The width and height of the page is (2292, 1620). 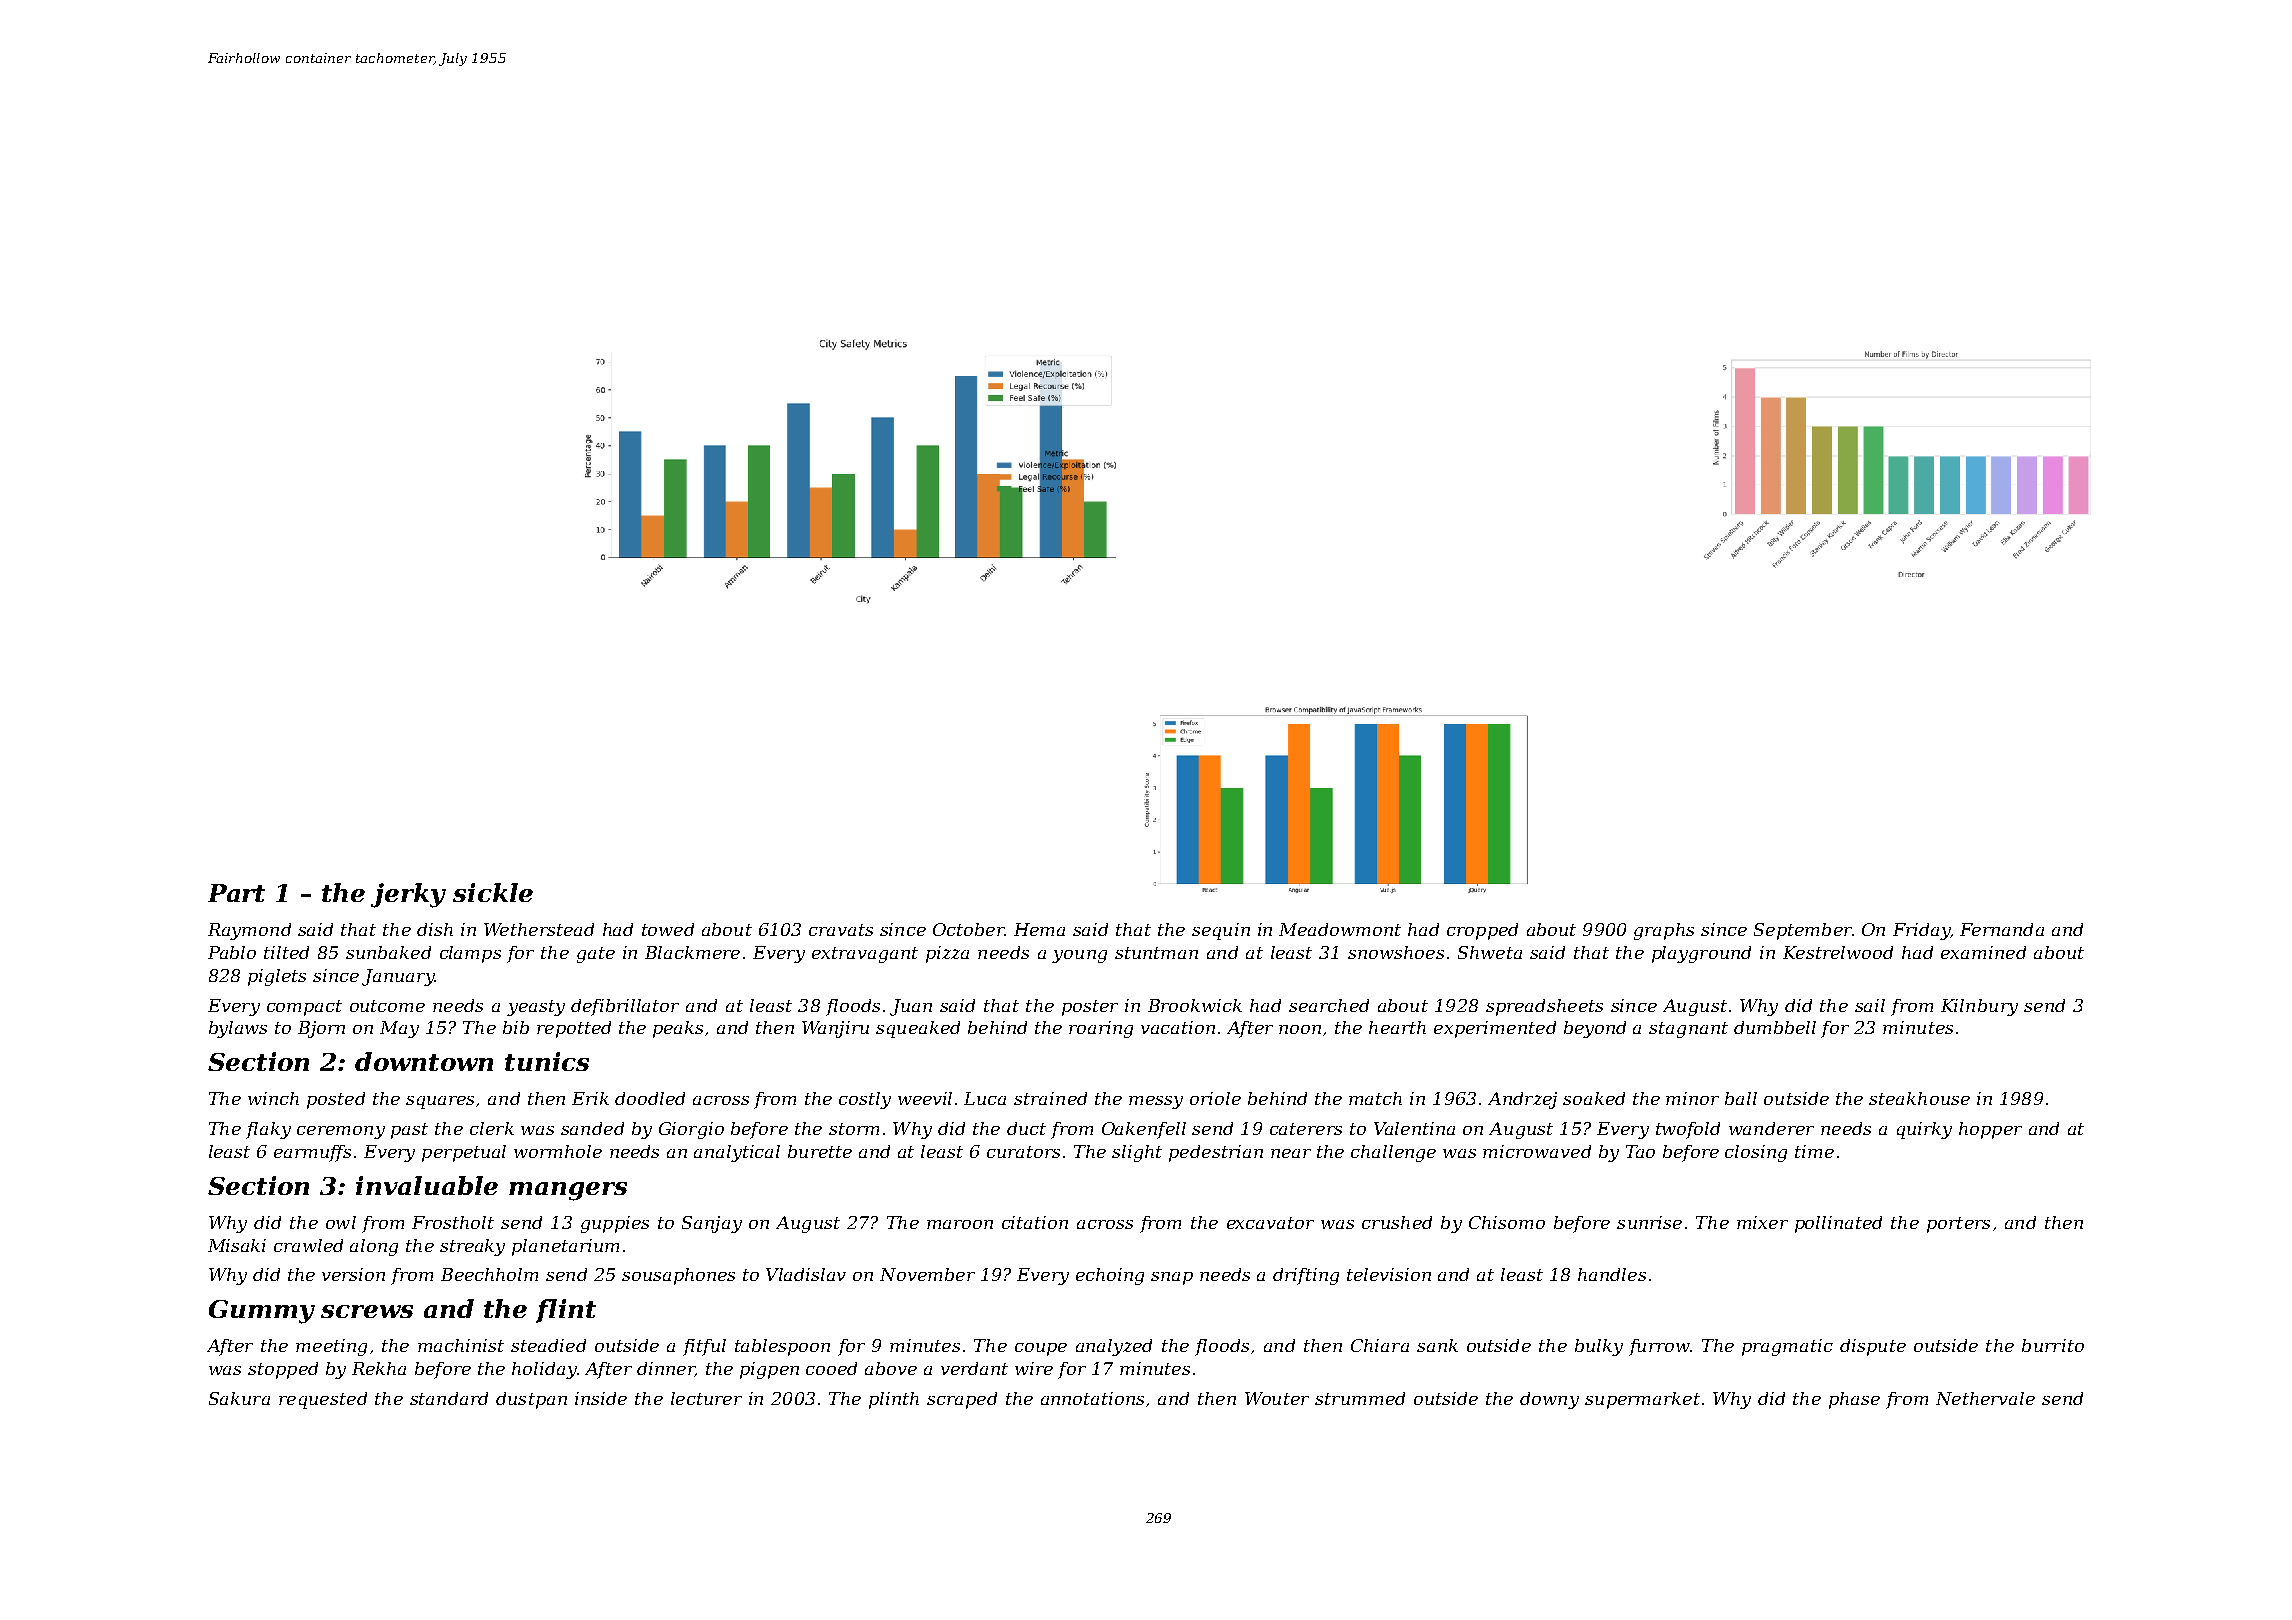 What do you see at coordinates (1664, 931) in the page?
I see `graphs` at bounding box center [1664, 931].
